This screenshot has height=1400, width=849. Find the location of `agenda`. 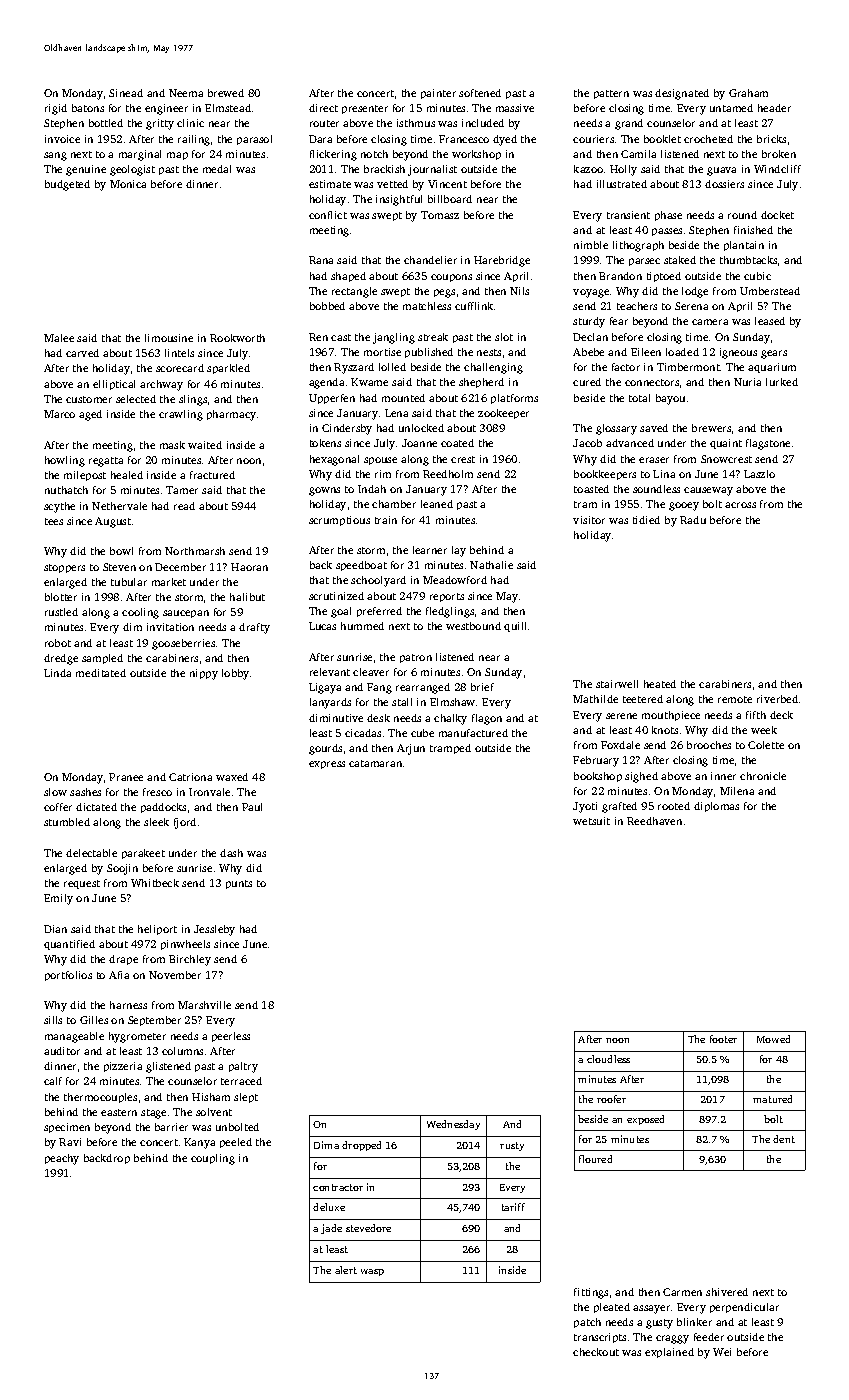

agenda is located at coordinates (326, 383).
